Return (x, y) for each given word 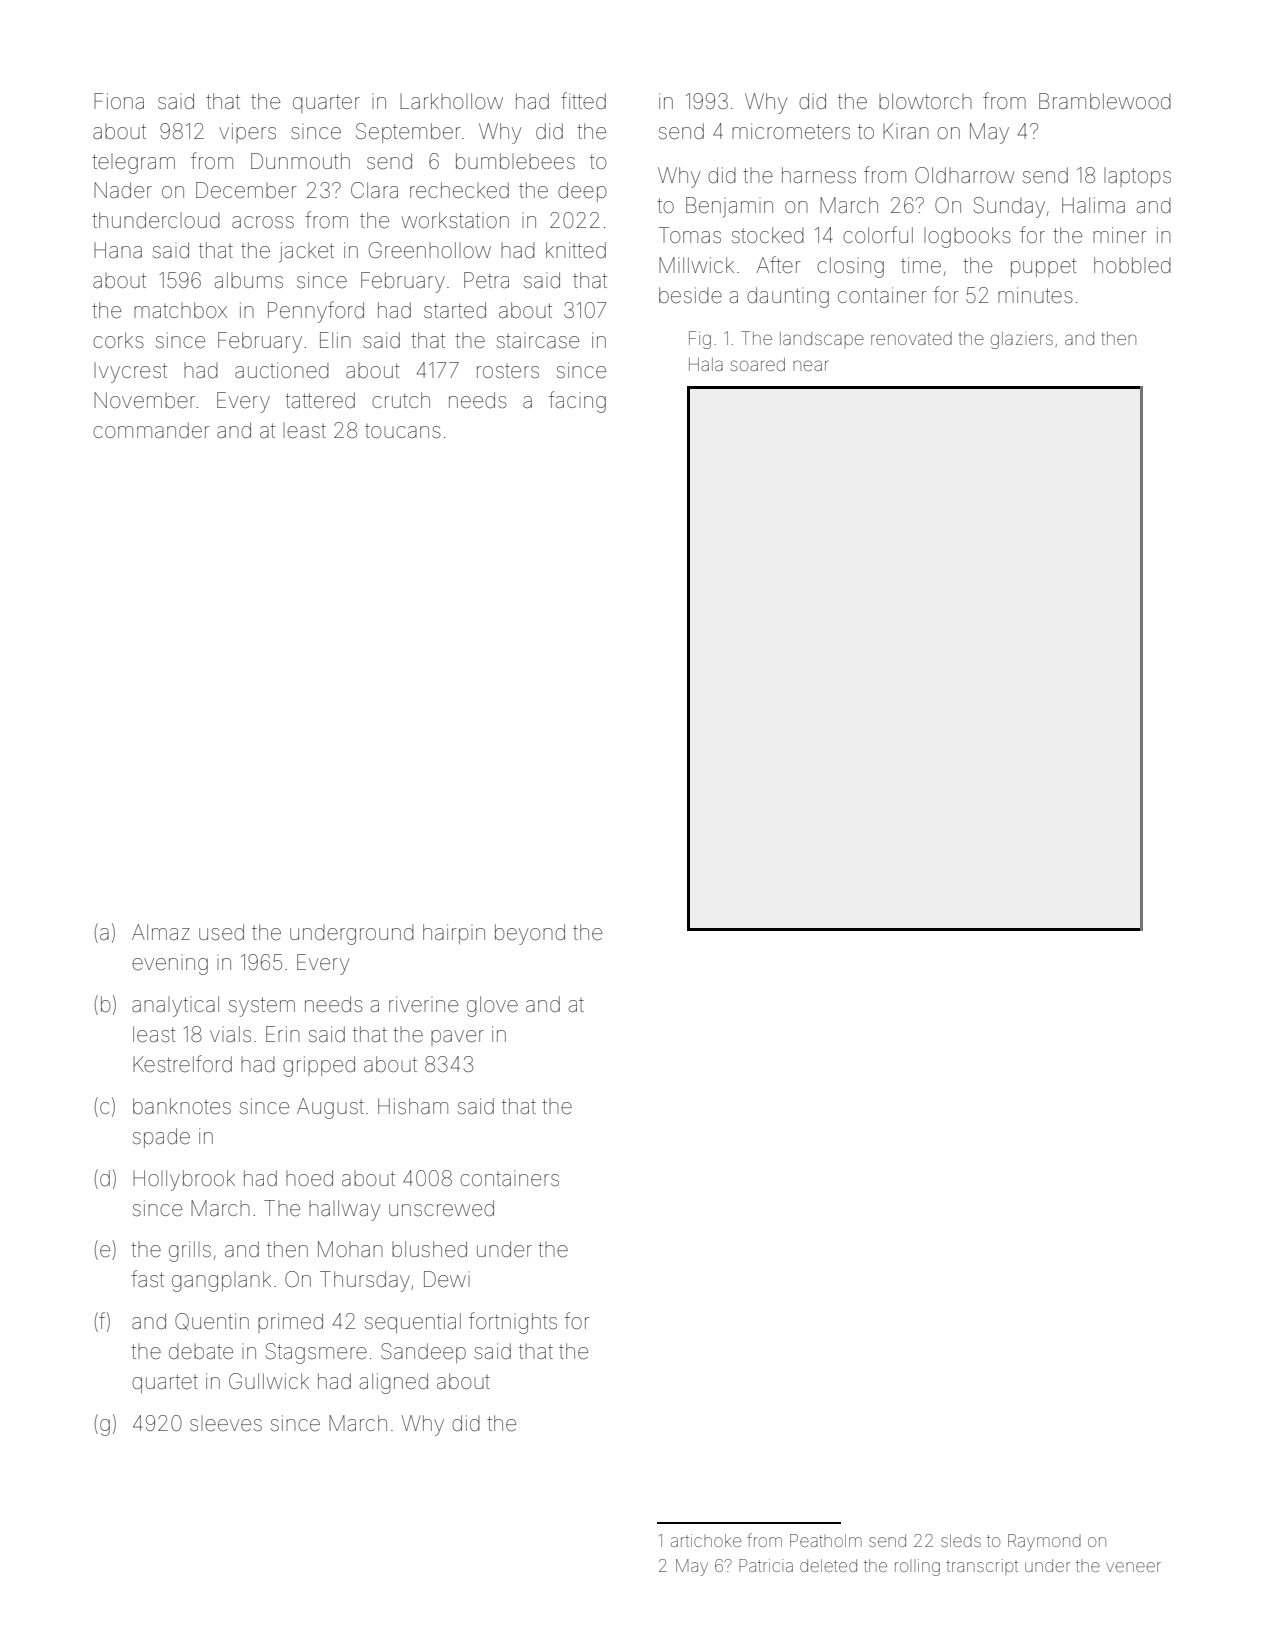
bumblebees (515, 161)
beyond (530, 934)
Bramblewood (1105, 101)
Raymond (1044, 1542)
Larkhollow (451, 101)
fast (147, 1278)
